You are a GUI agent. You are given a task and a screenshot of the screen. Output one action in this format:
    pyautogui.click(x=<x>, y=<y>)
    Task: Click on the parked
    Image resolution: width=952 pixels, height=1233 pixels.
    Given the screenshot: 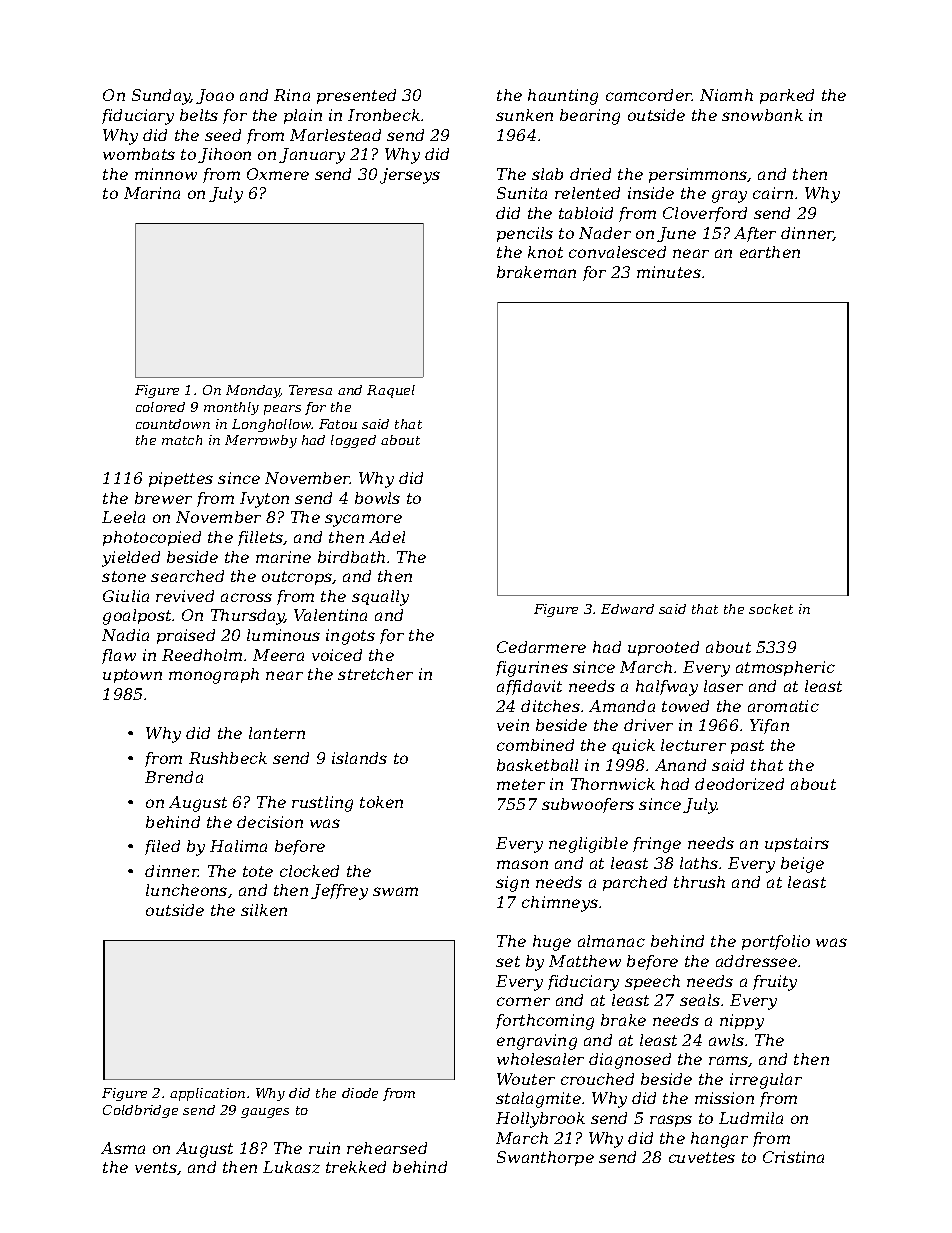 What is the action you would take?
    pyautogui.click(x=787, y=96)
